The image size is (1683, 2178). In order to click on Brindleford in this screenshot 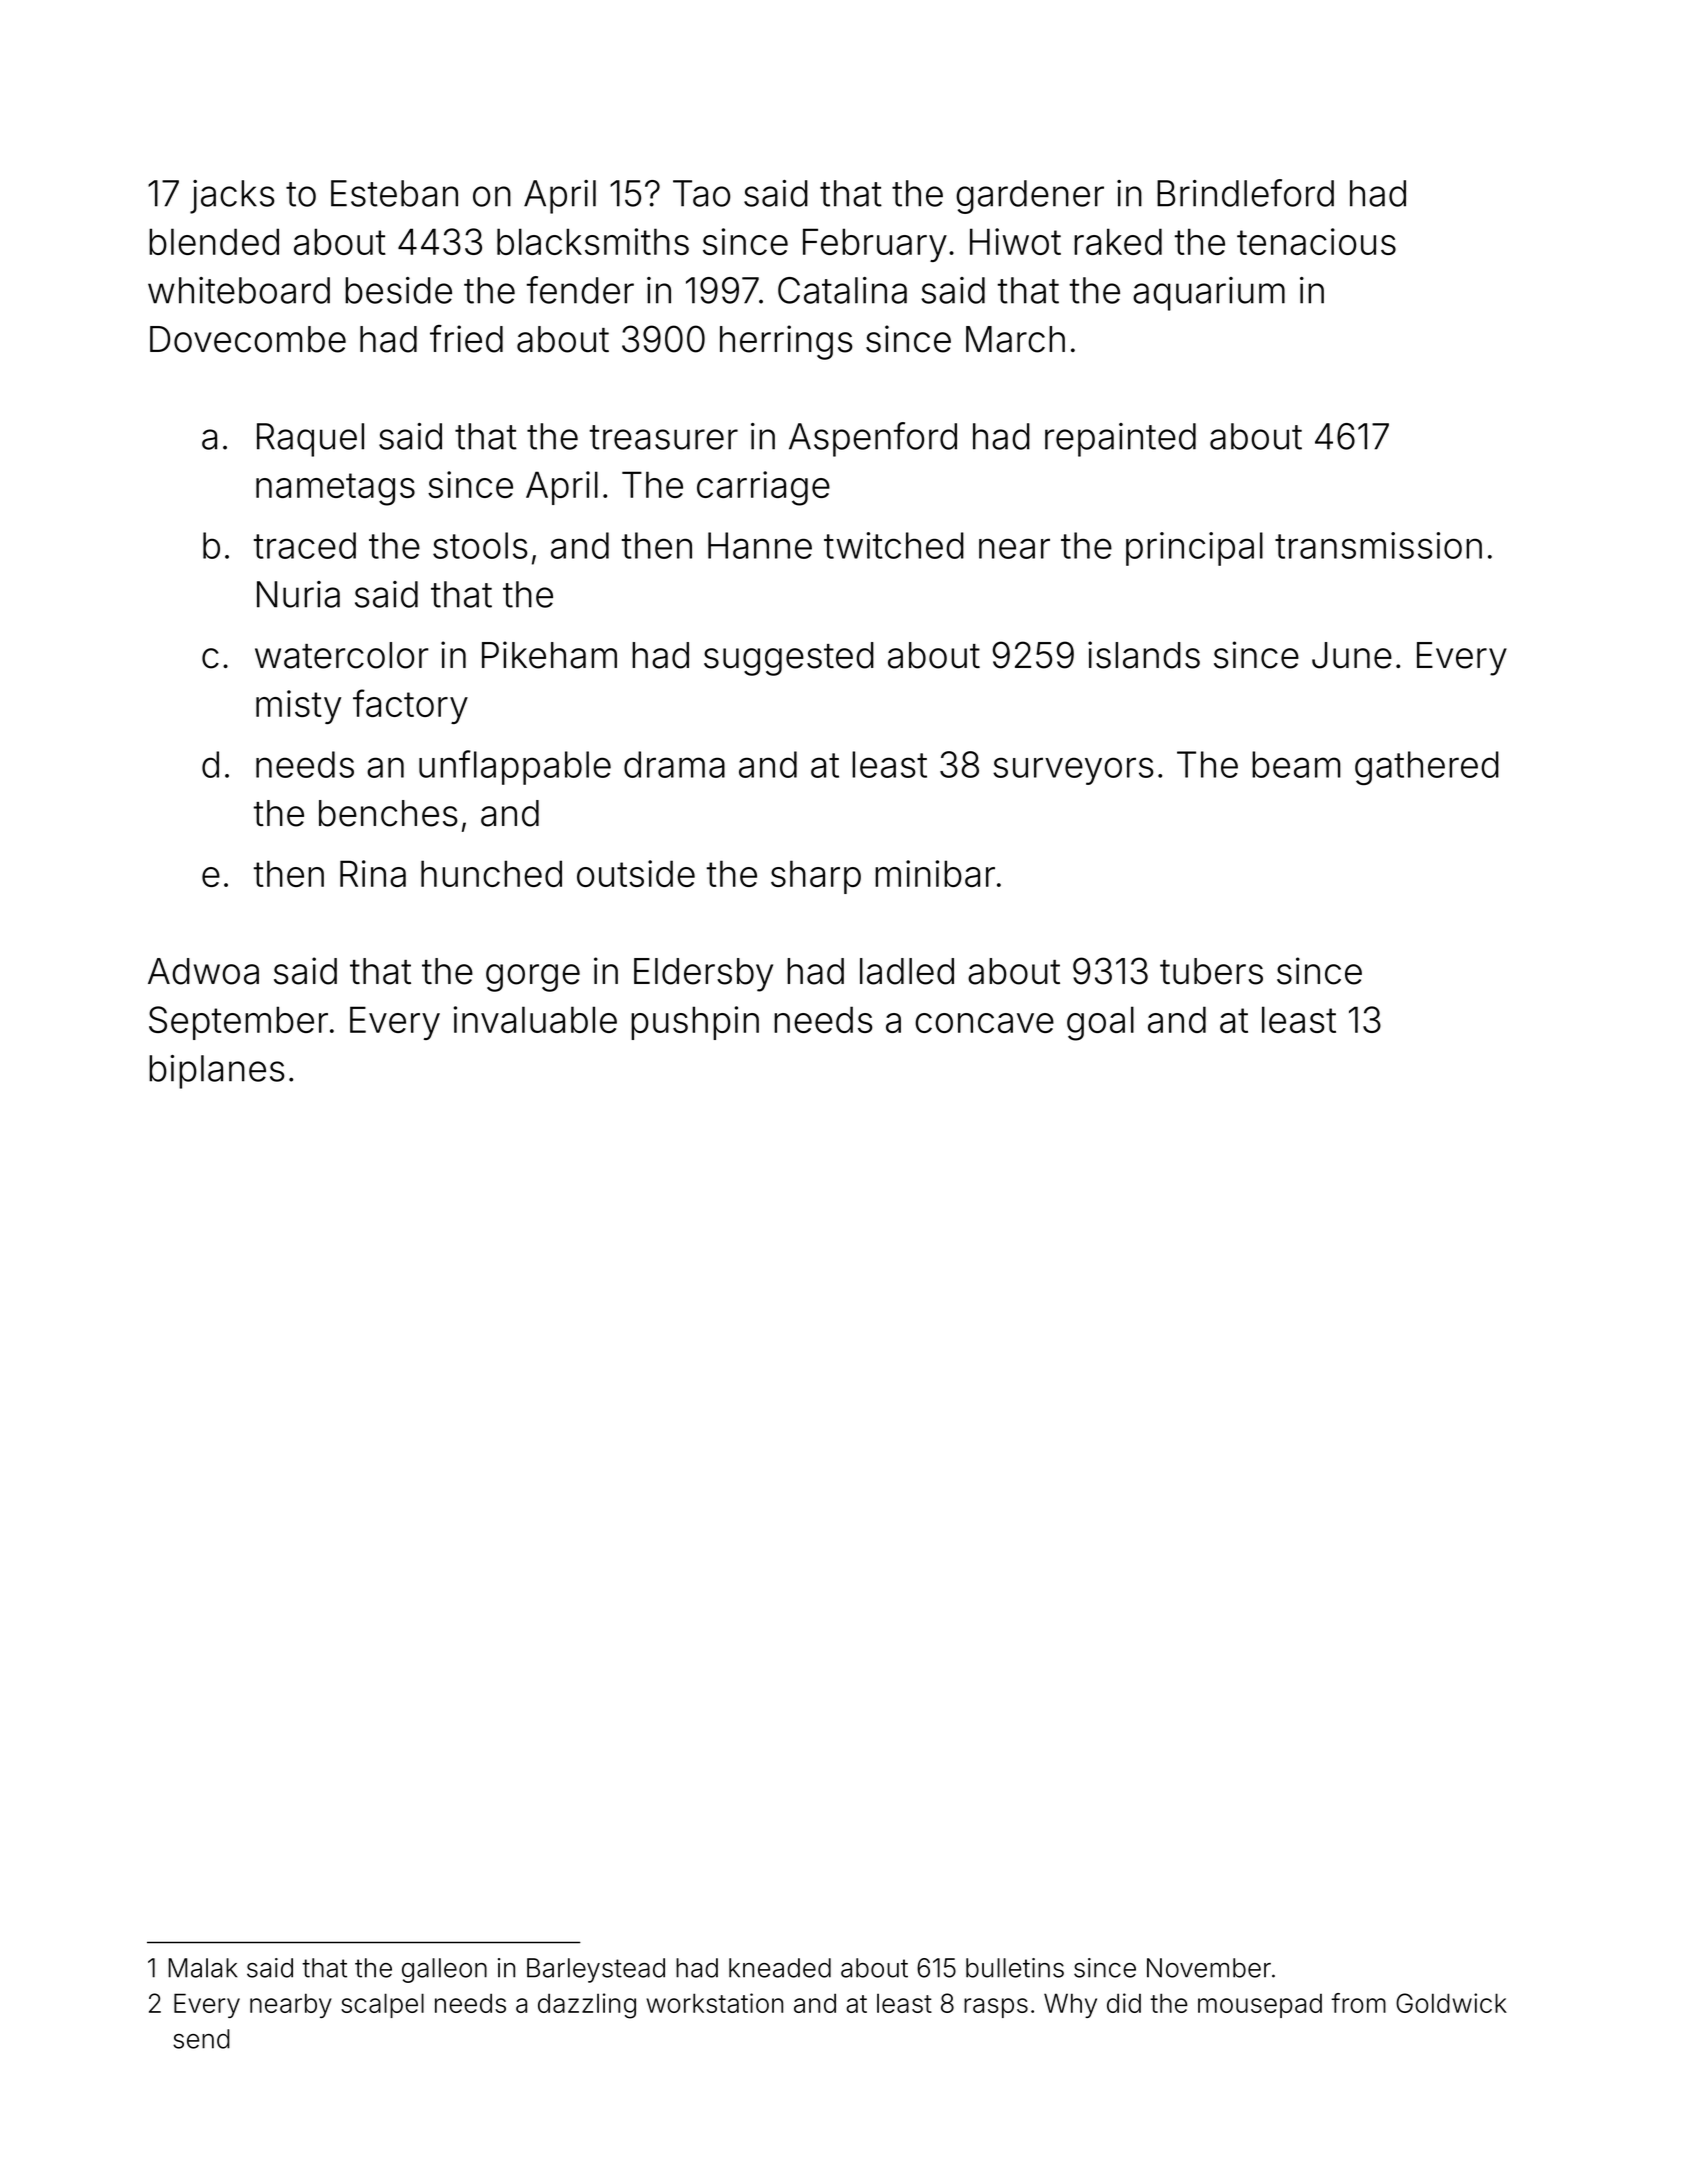, I will do `click(1245, 193)`.
